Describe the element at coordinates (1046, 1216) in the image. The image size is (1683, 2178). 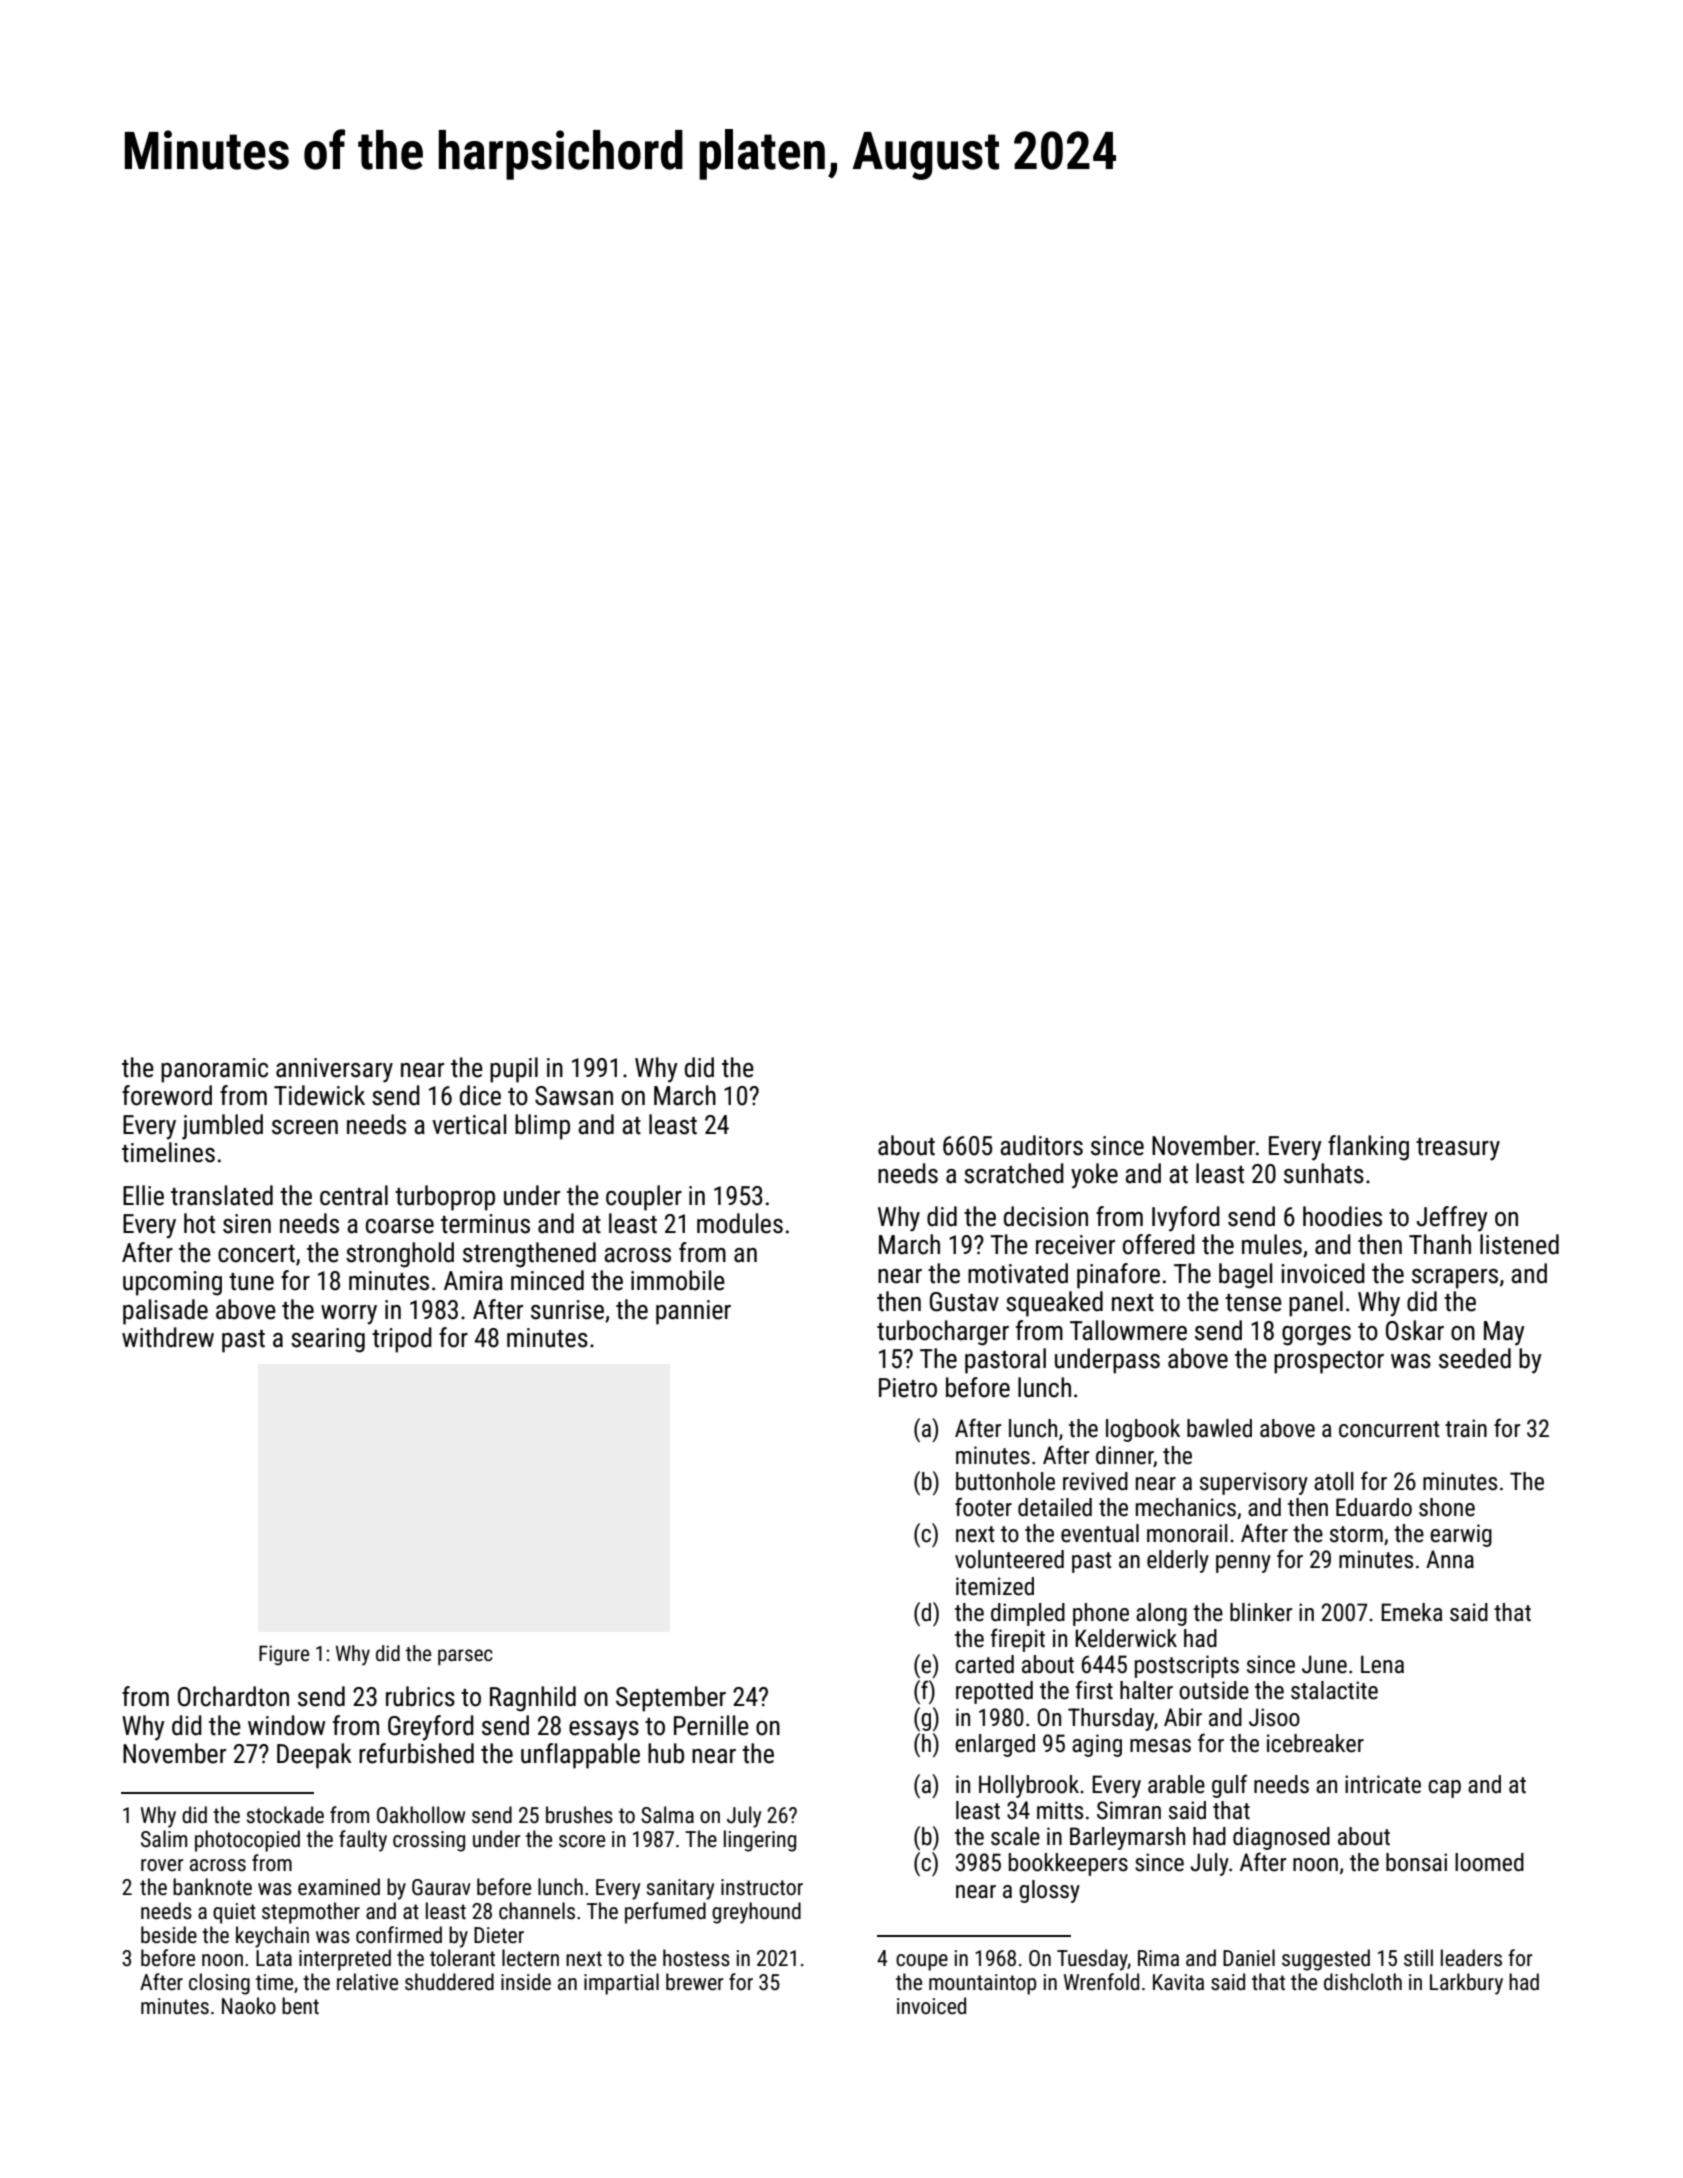
I see `decision` at that location.
